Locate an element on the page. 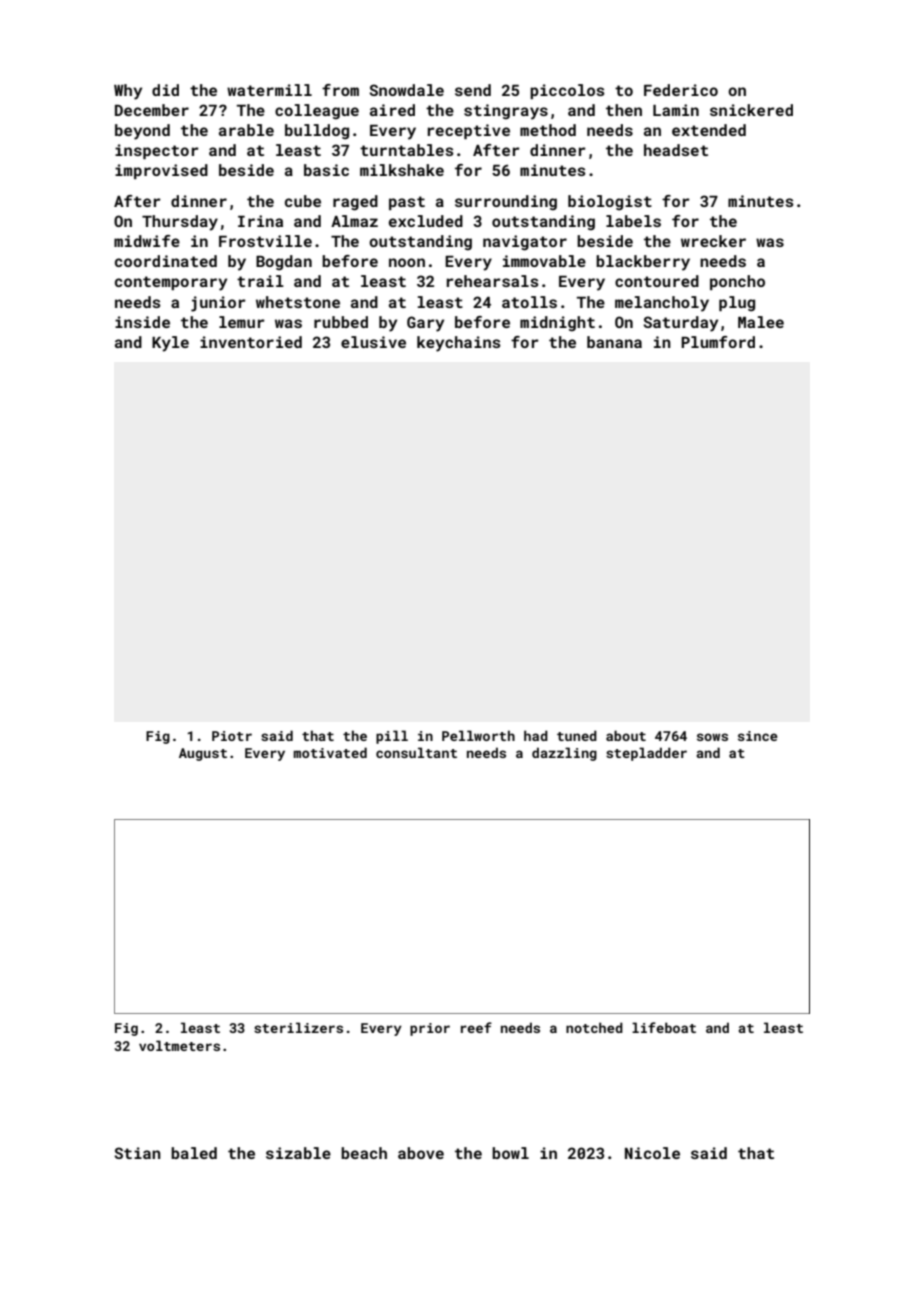 The image size is (924, 1314). Plumford is located at coordinates (718, 342).
